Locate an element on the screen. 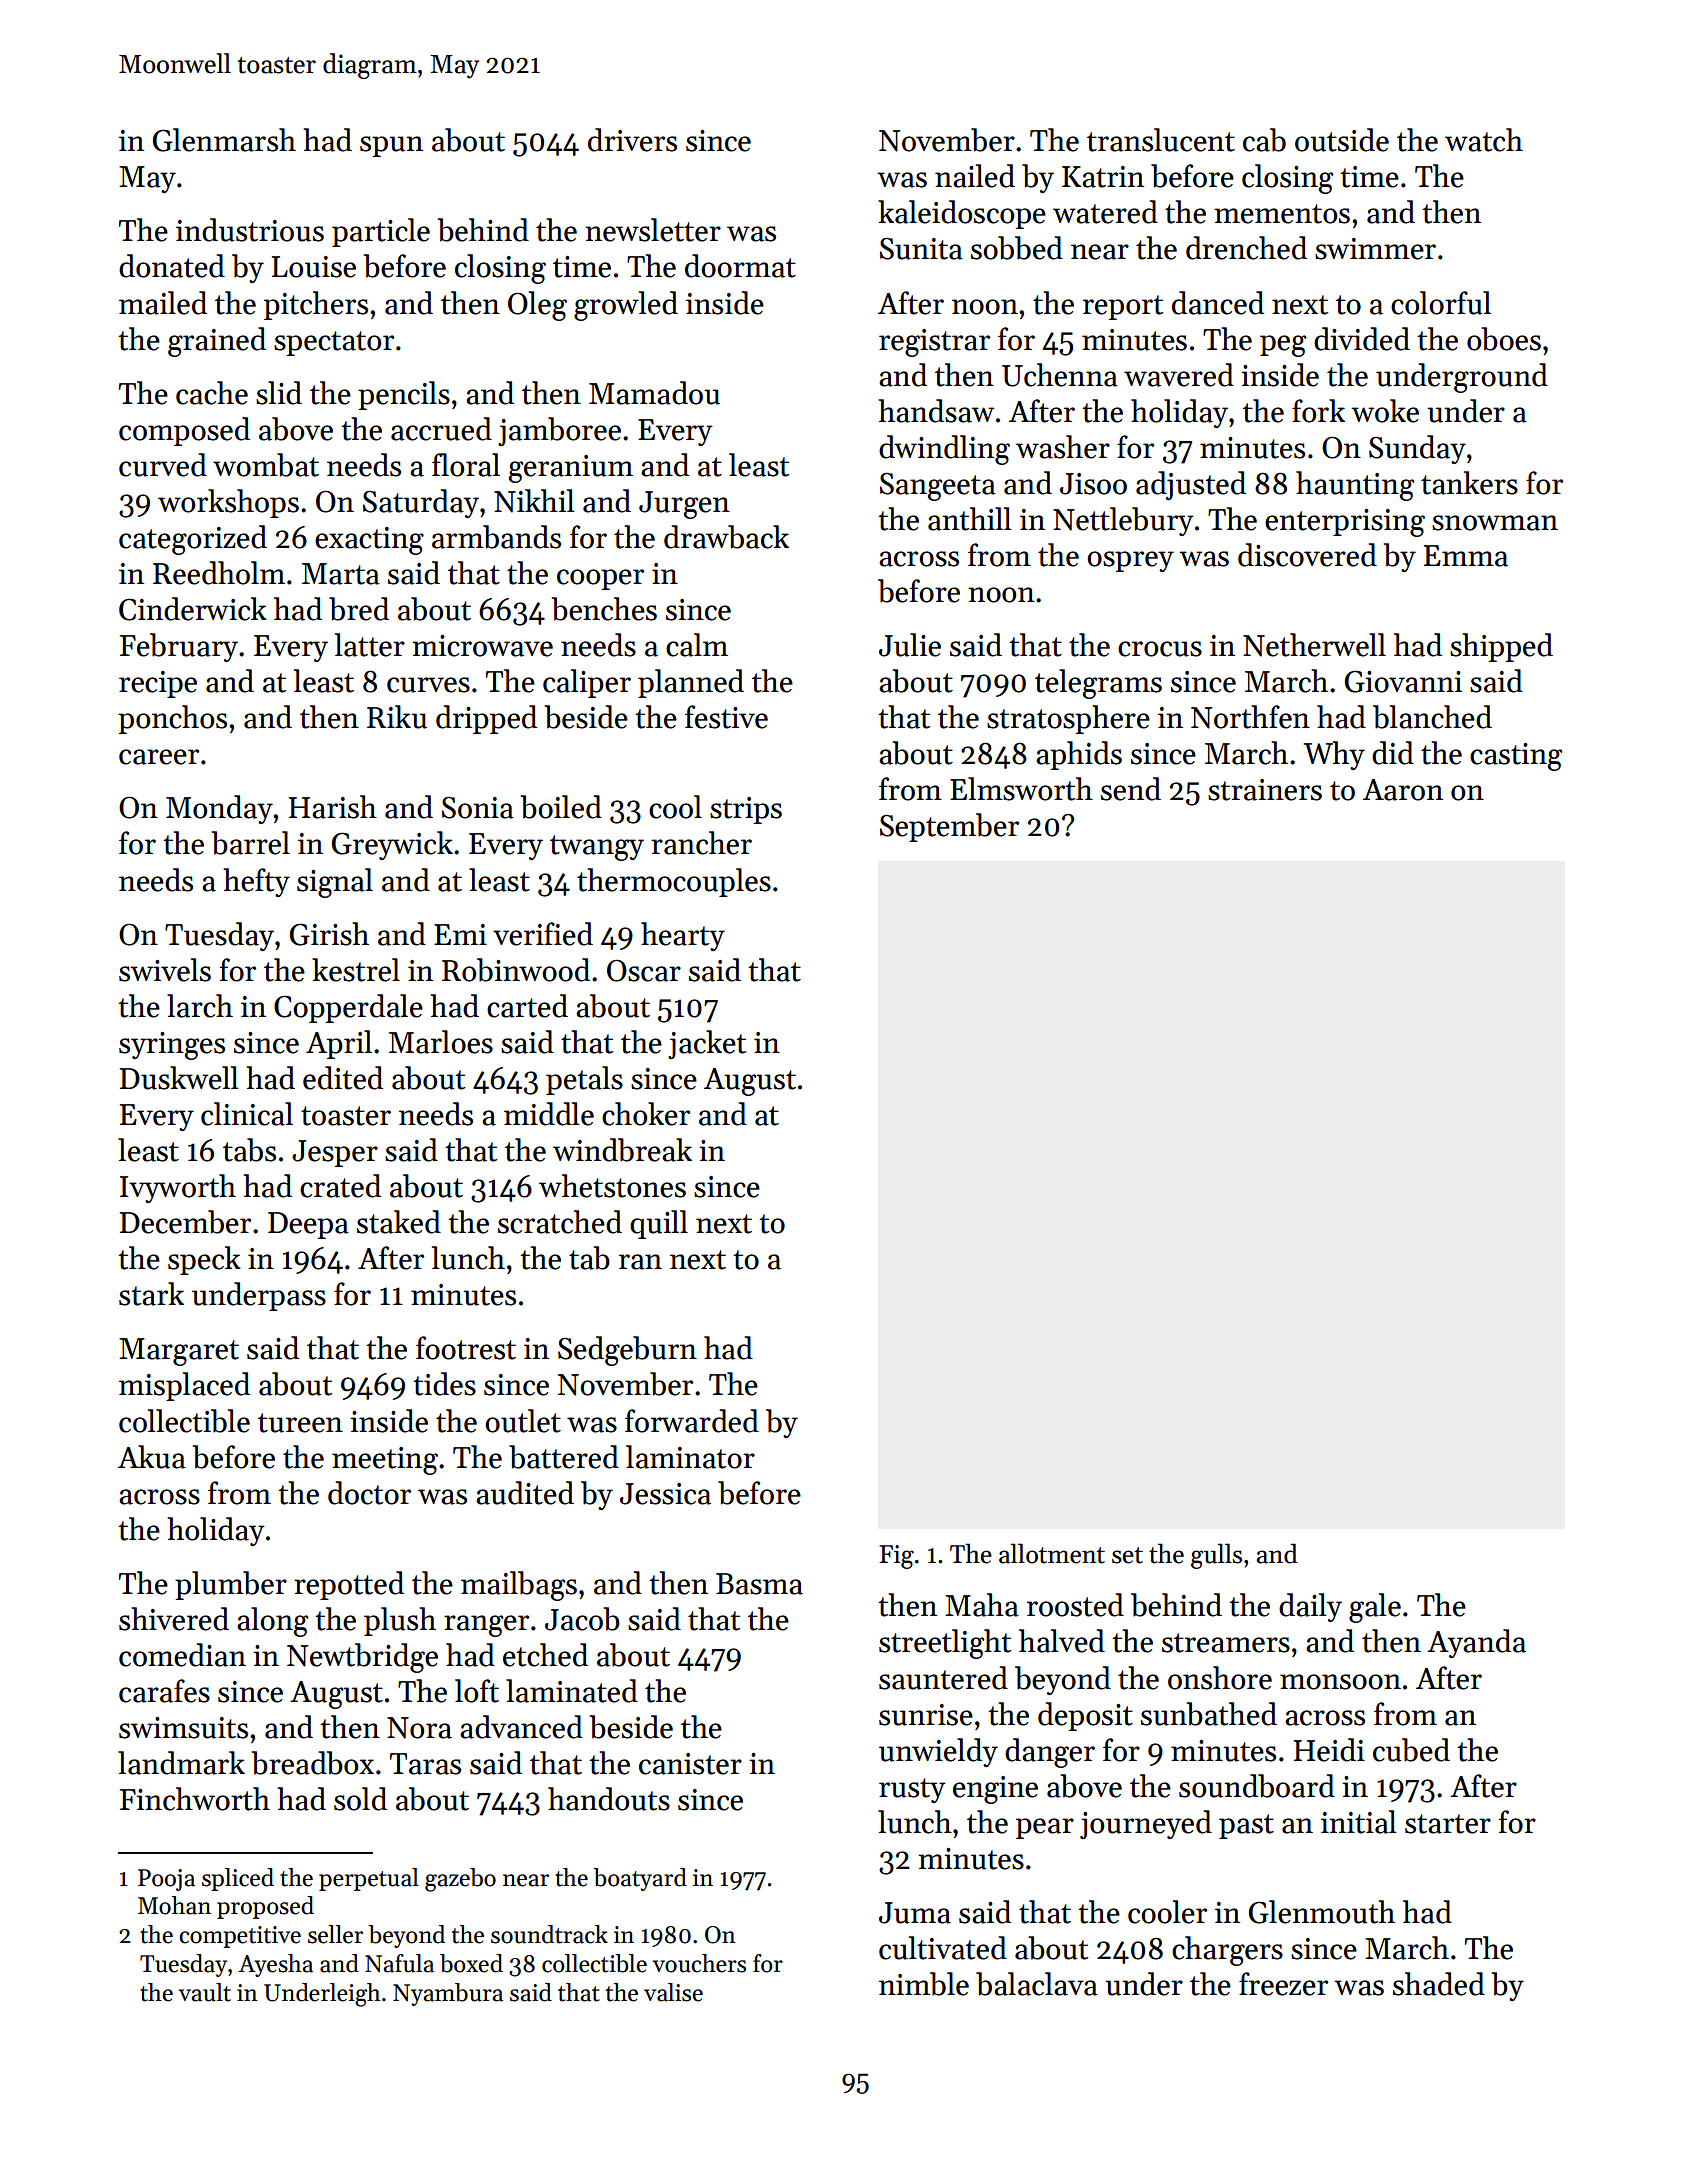 This screenshot has width=1683, height=2178. latter is located at coordinates (370, 645).
